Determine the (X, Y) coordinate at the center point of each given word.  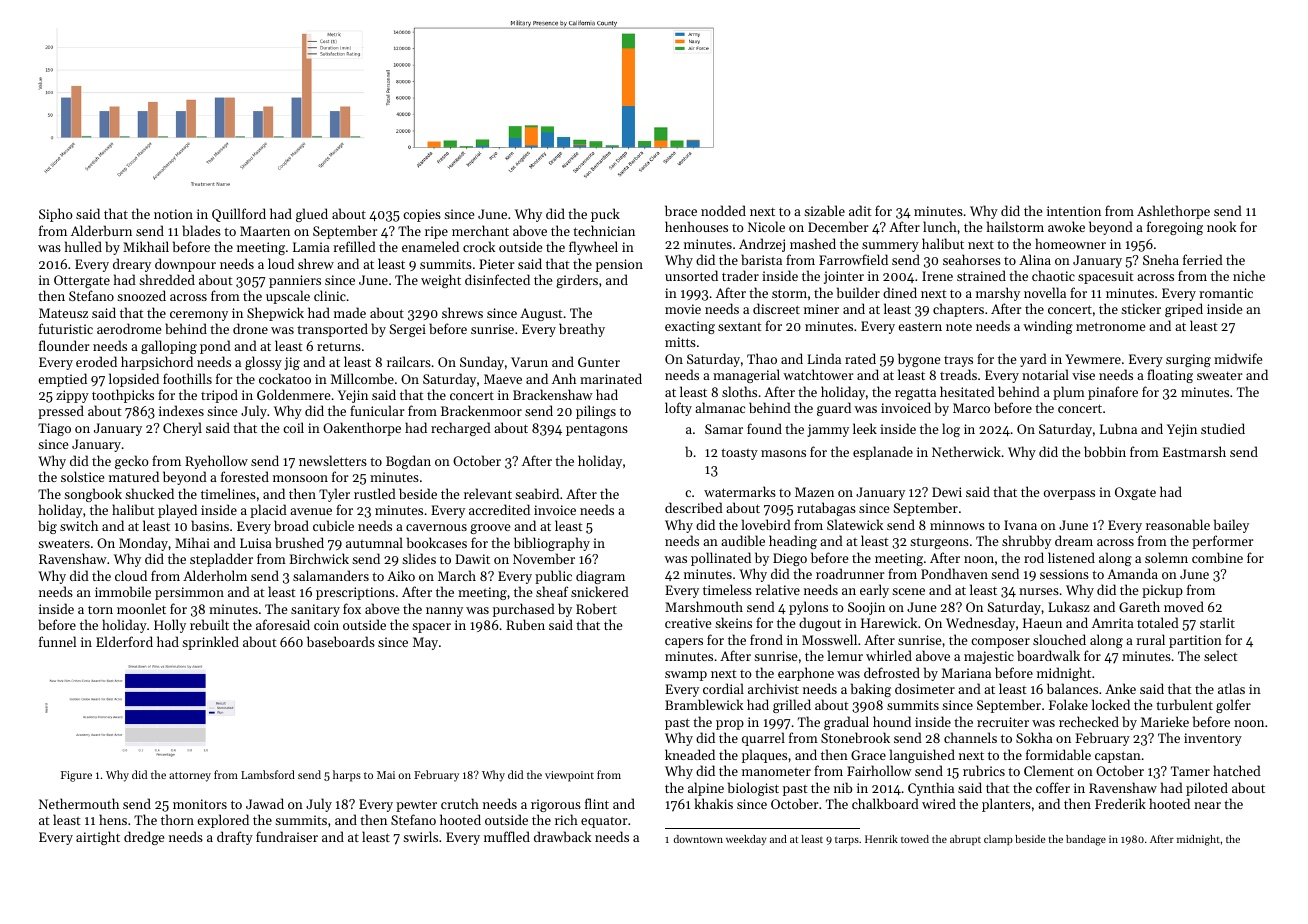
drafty (235, 838)
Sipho (56, 215)
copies (422, 215)
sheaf (552, 591)
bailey (1231, 526)
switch (79, 525)
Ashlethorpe (1173, 212)
